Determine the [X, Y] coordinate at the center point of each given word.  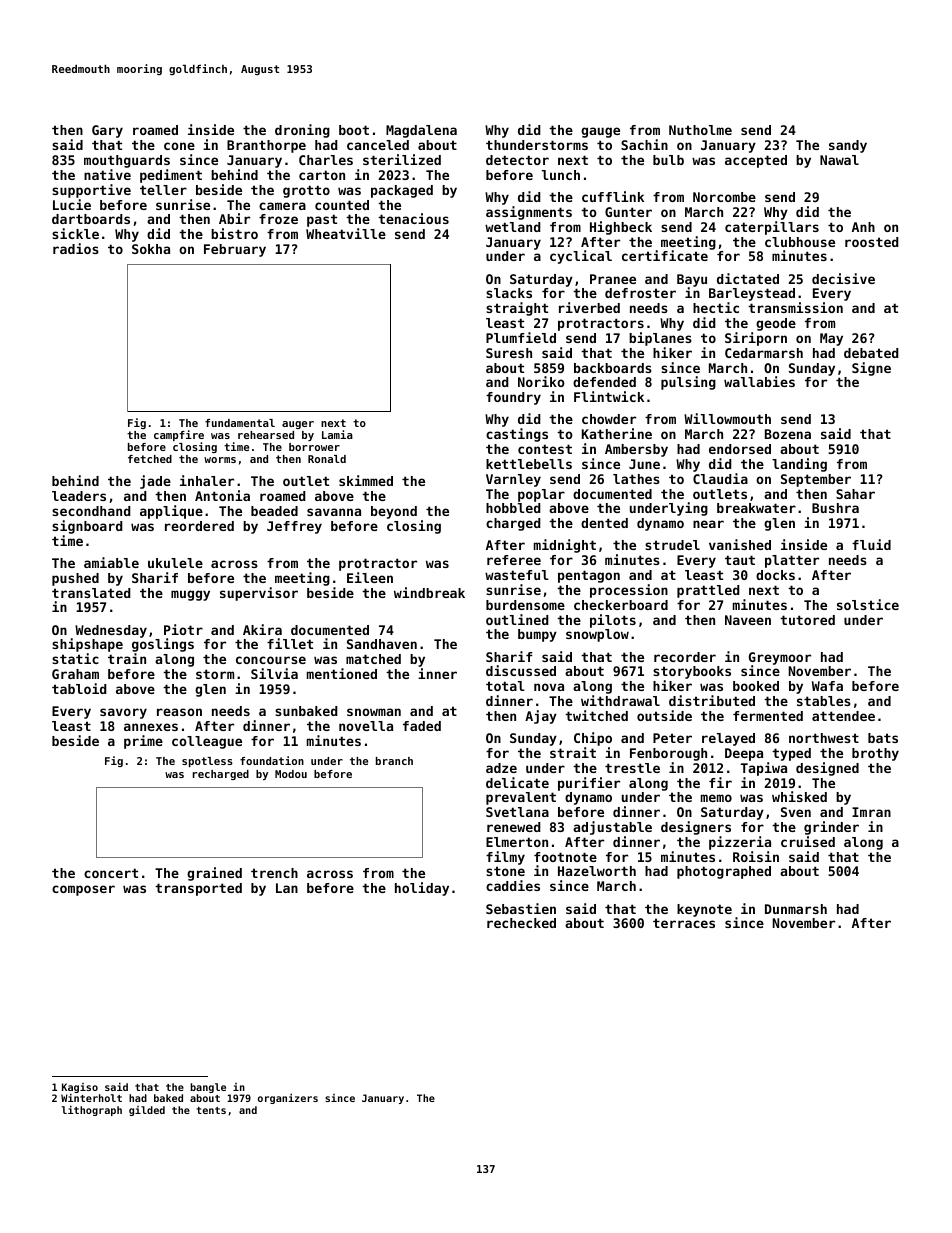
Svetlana [517, 812]
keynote [704, 910]
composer [83, 890]
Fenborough [668, 754]
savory [123, 713]
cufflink [613, 196]
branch [394, 761]
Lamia [337, 434]
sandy [848, 146]
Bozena [788, 434]
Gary [107, 131]
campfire [179, 435]
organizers [288, 1098]
